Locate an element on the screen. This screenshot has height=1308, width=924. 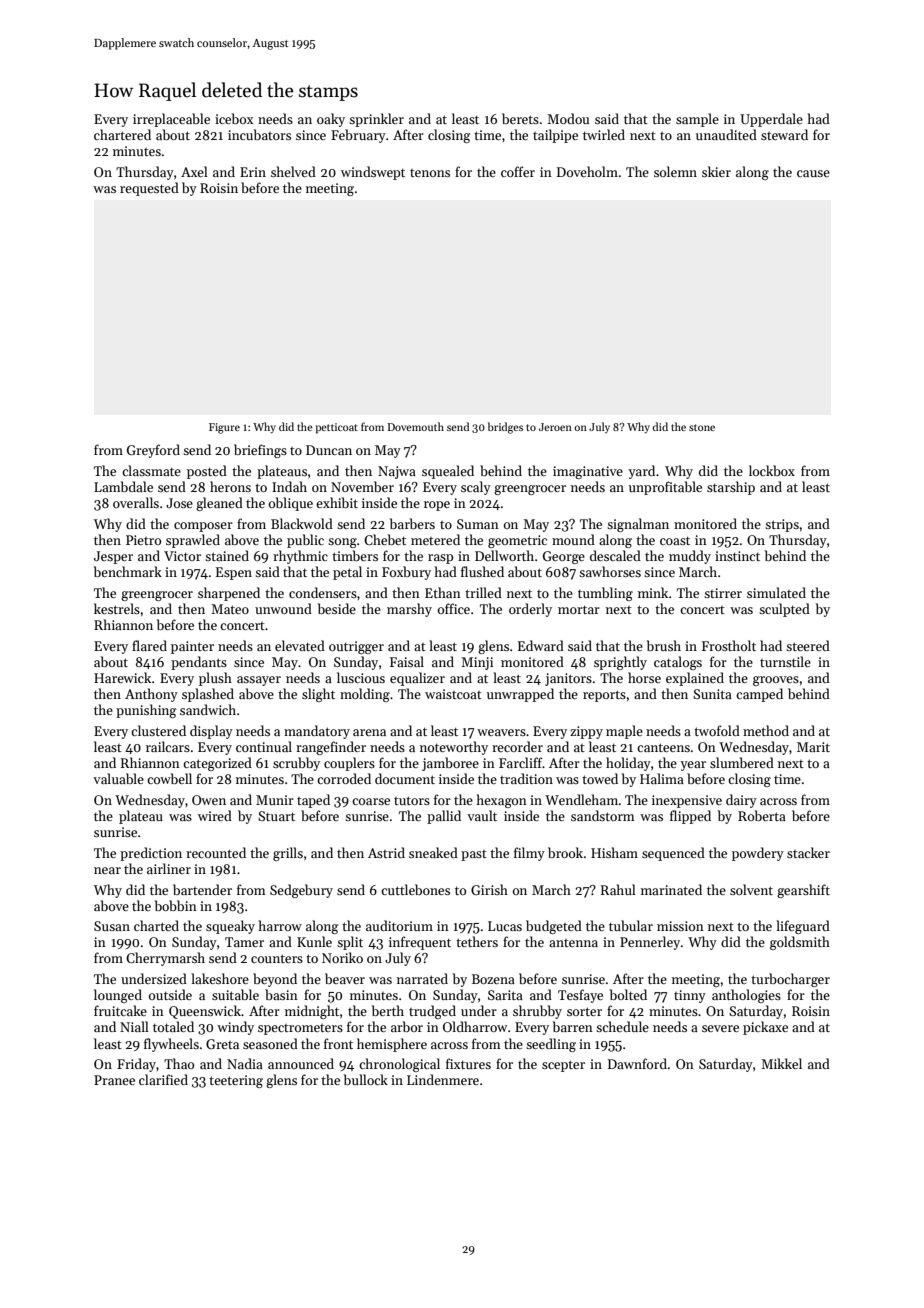
Sarita is located at coordinates (505, 995).
